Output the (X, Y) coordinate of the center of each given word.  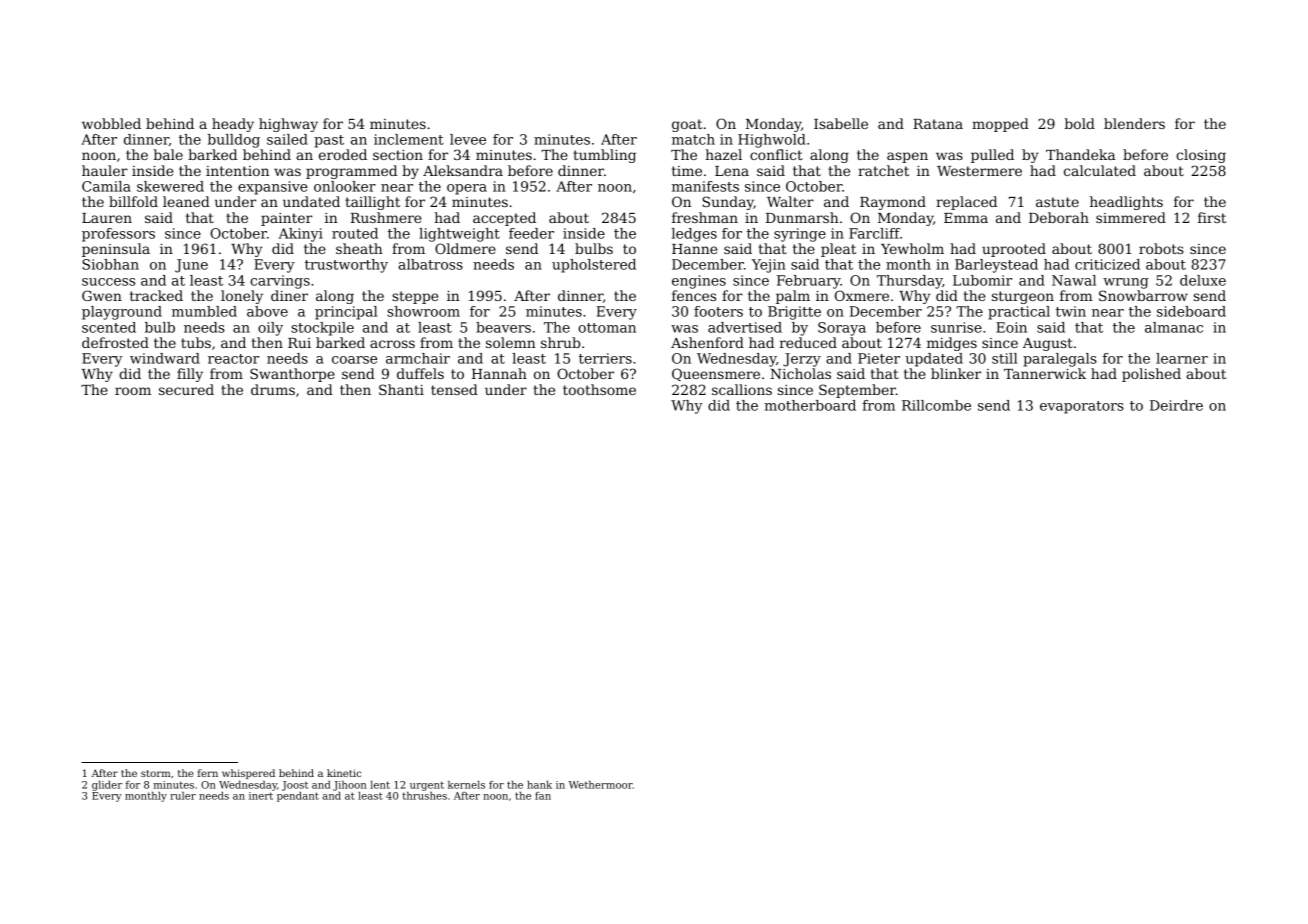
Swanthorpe (292, 375)
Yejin (768, 266)
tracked (156, 295)
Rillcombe (936, 405)
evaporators (1082, 407)
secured (186, 389)
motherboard (810, 405)
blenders (1134, 123)
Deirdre (1176, 405)
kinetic (344, 773)
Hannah (499, 373)
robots (1161, 248)
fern (207, 773)
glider (107, 785)
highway (288, 125)
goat (687, 125)
